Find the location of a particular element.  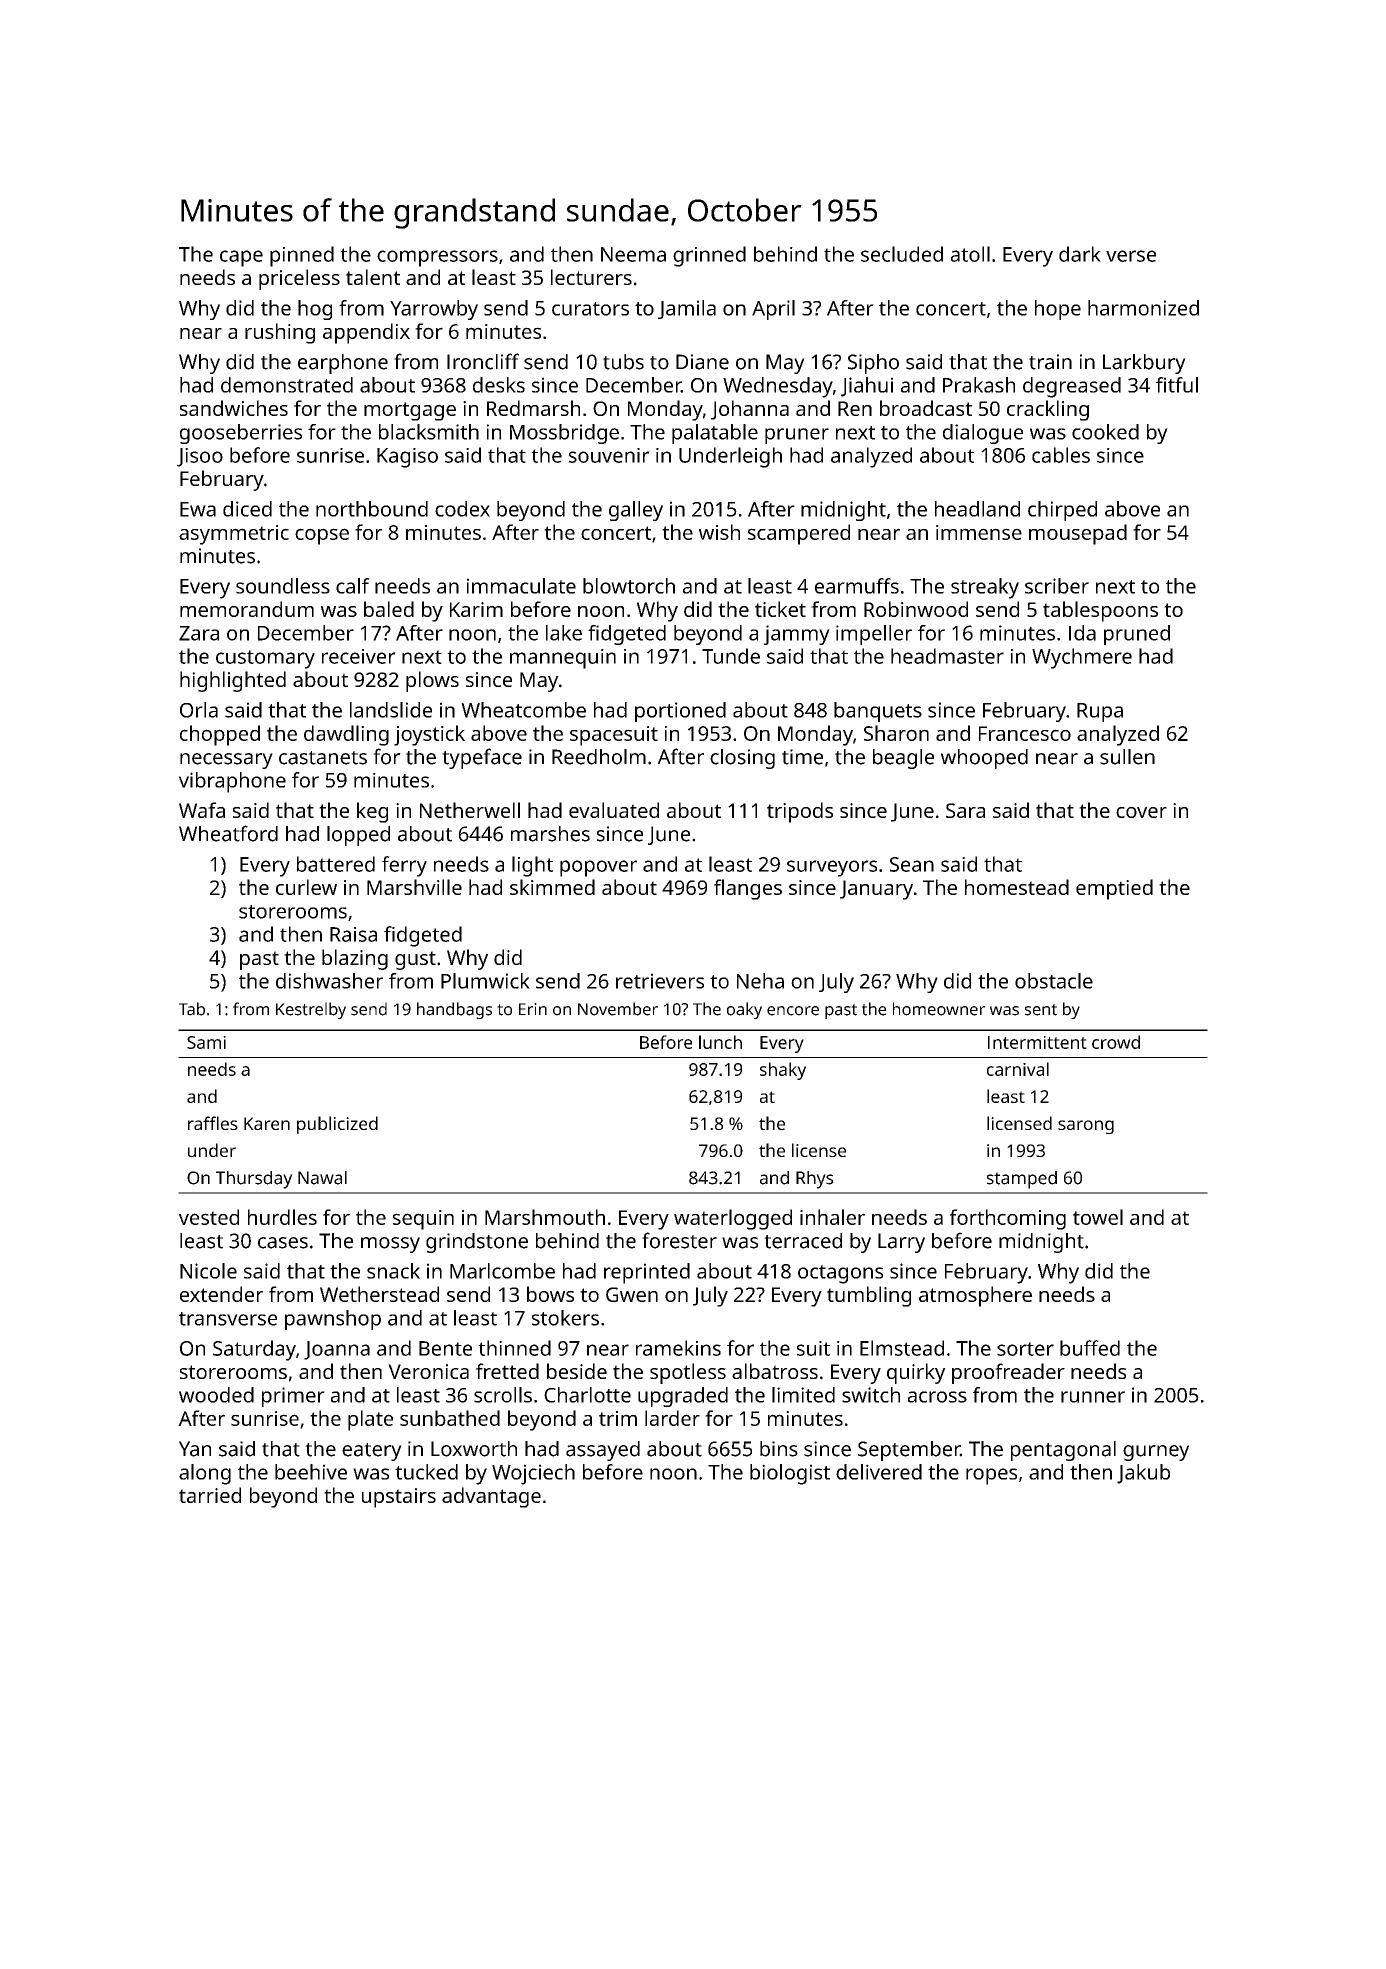

mousepad is located at coordinates (1078, 534).
